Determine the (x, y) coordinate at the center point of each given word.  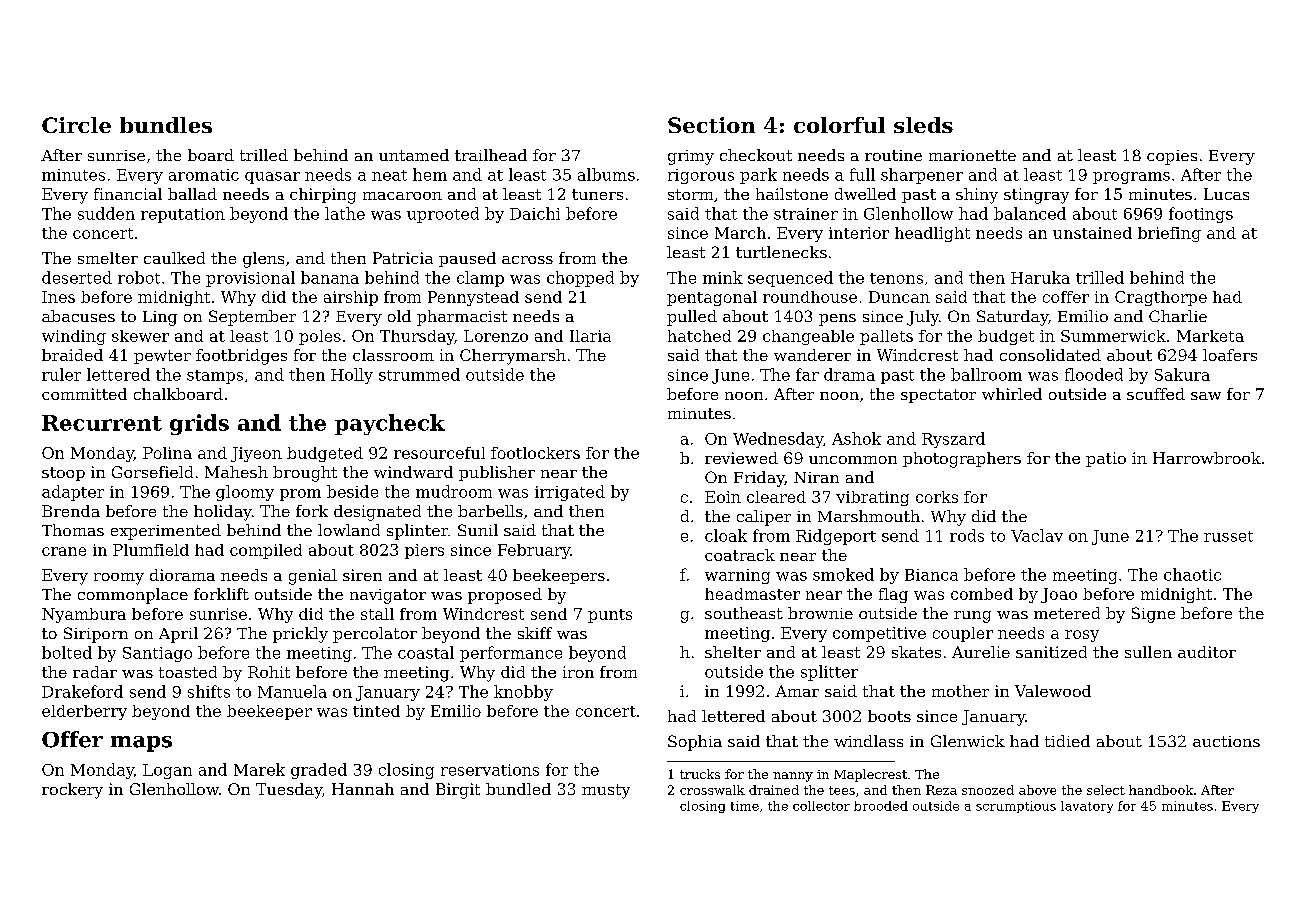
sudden (106, 213)
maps (141, 744)
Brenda (71, 511)
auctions (1226, 741)
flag (893, 595)
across (527, 260)
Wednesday (778, 440)
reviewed (741, 458)
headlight (932, 234)
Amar (797, 691)
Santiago (157, 654)
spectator (938, 396)
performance (511, 654)
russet (1228, 536)
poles (320, 337)
